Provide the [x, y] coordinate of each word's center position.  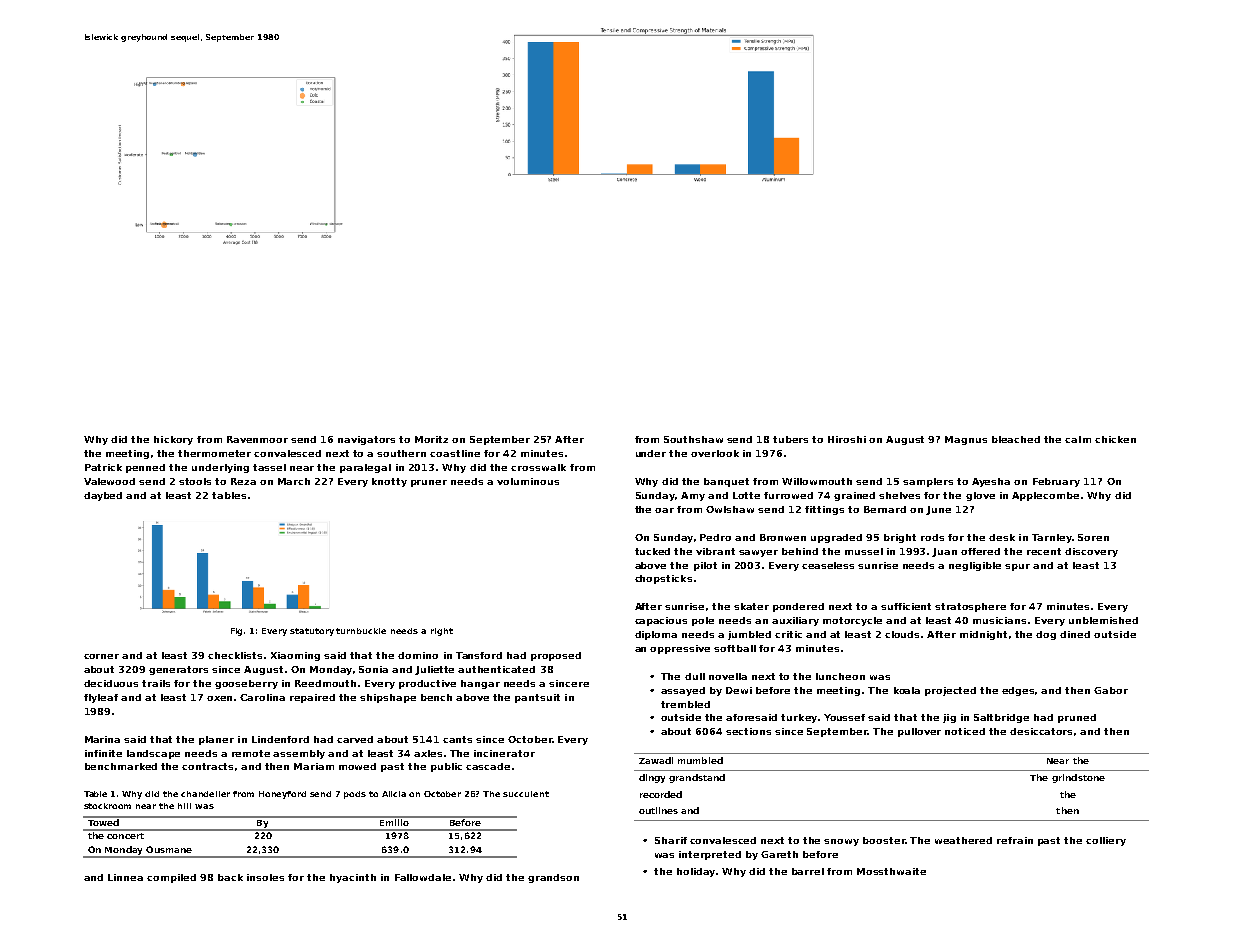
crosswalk [538, 467]
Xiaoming [295, 656]
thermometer [214, 453]
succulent [526, 794]
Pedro [715, 537]
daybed [103, 496]
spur [1017, 567]
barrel [808, 871]
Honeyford [282, 795]
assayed [683, 691]
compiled [171, 878]
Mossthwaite [891, 871]
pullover [919, 732]
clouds [902, 634]
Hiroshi [847, 439]
